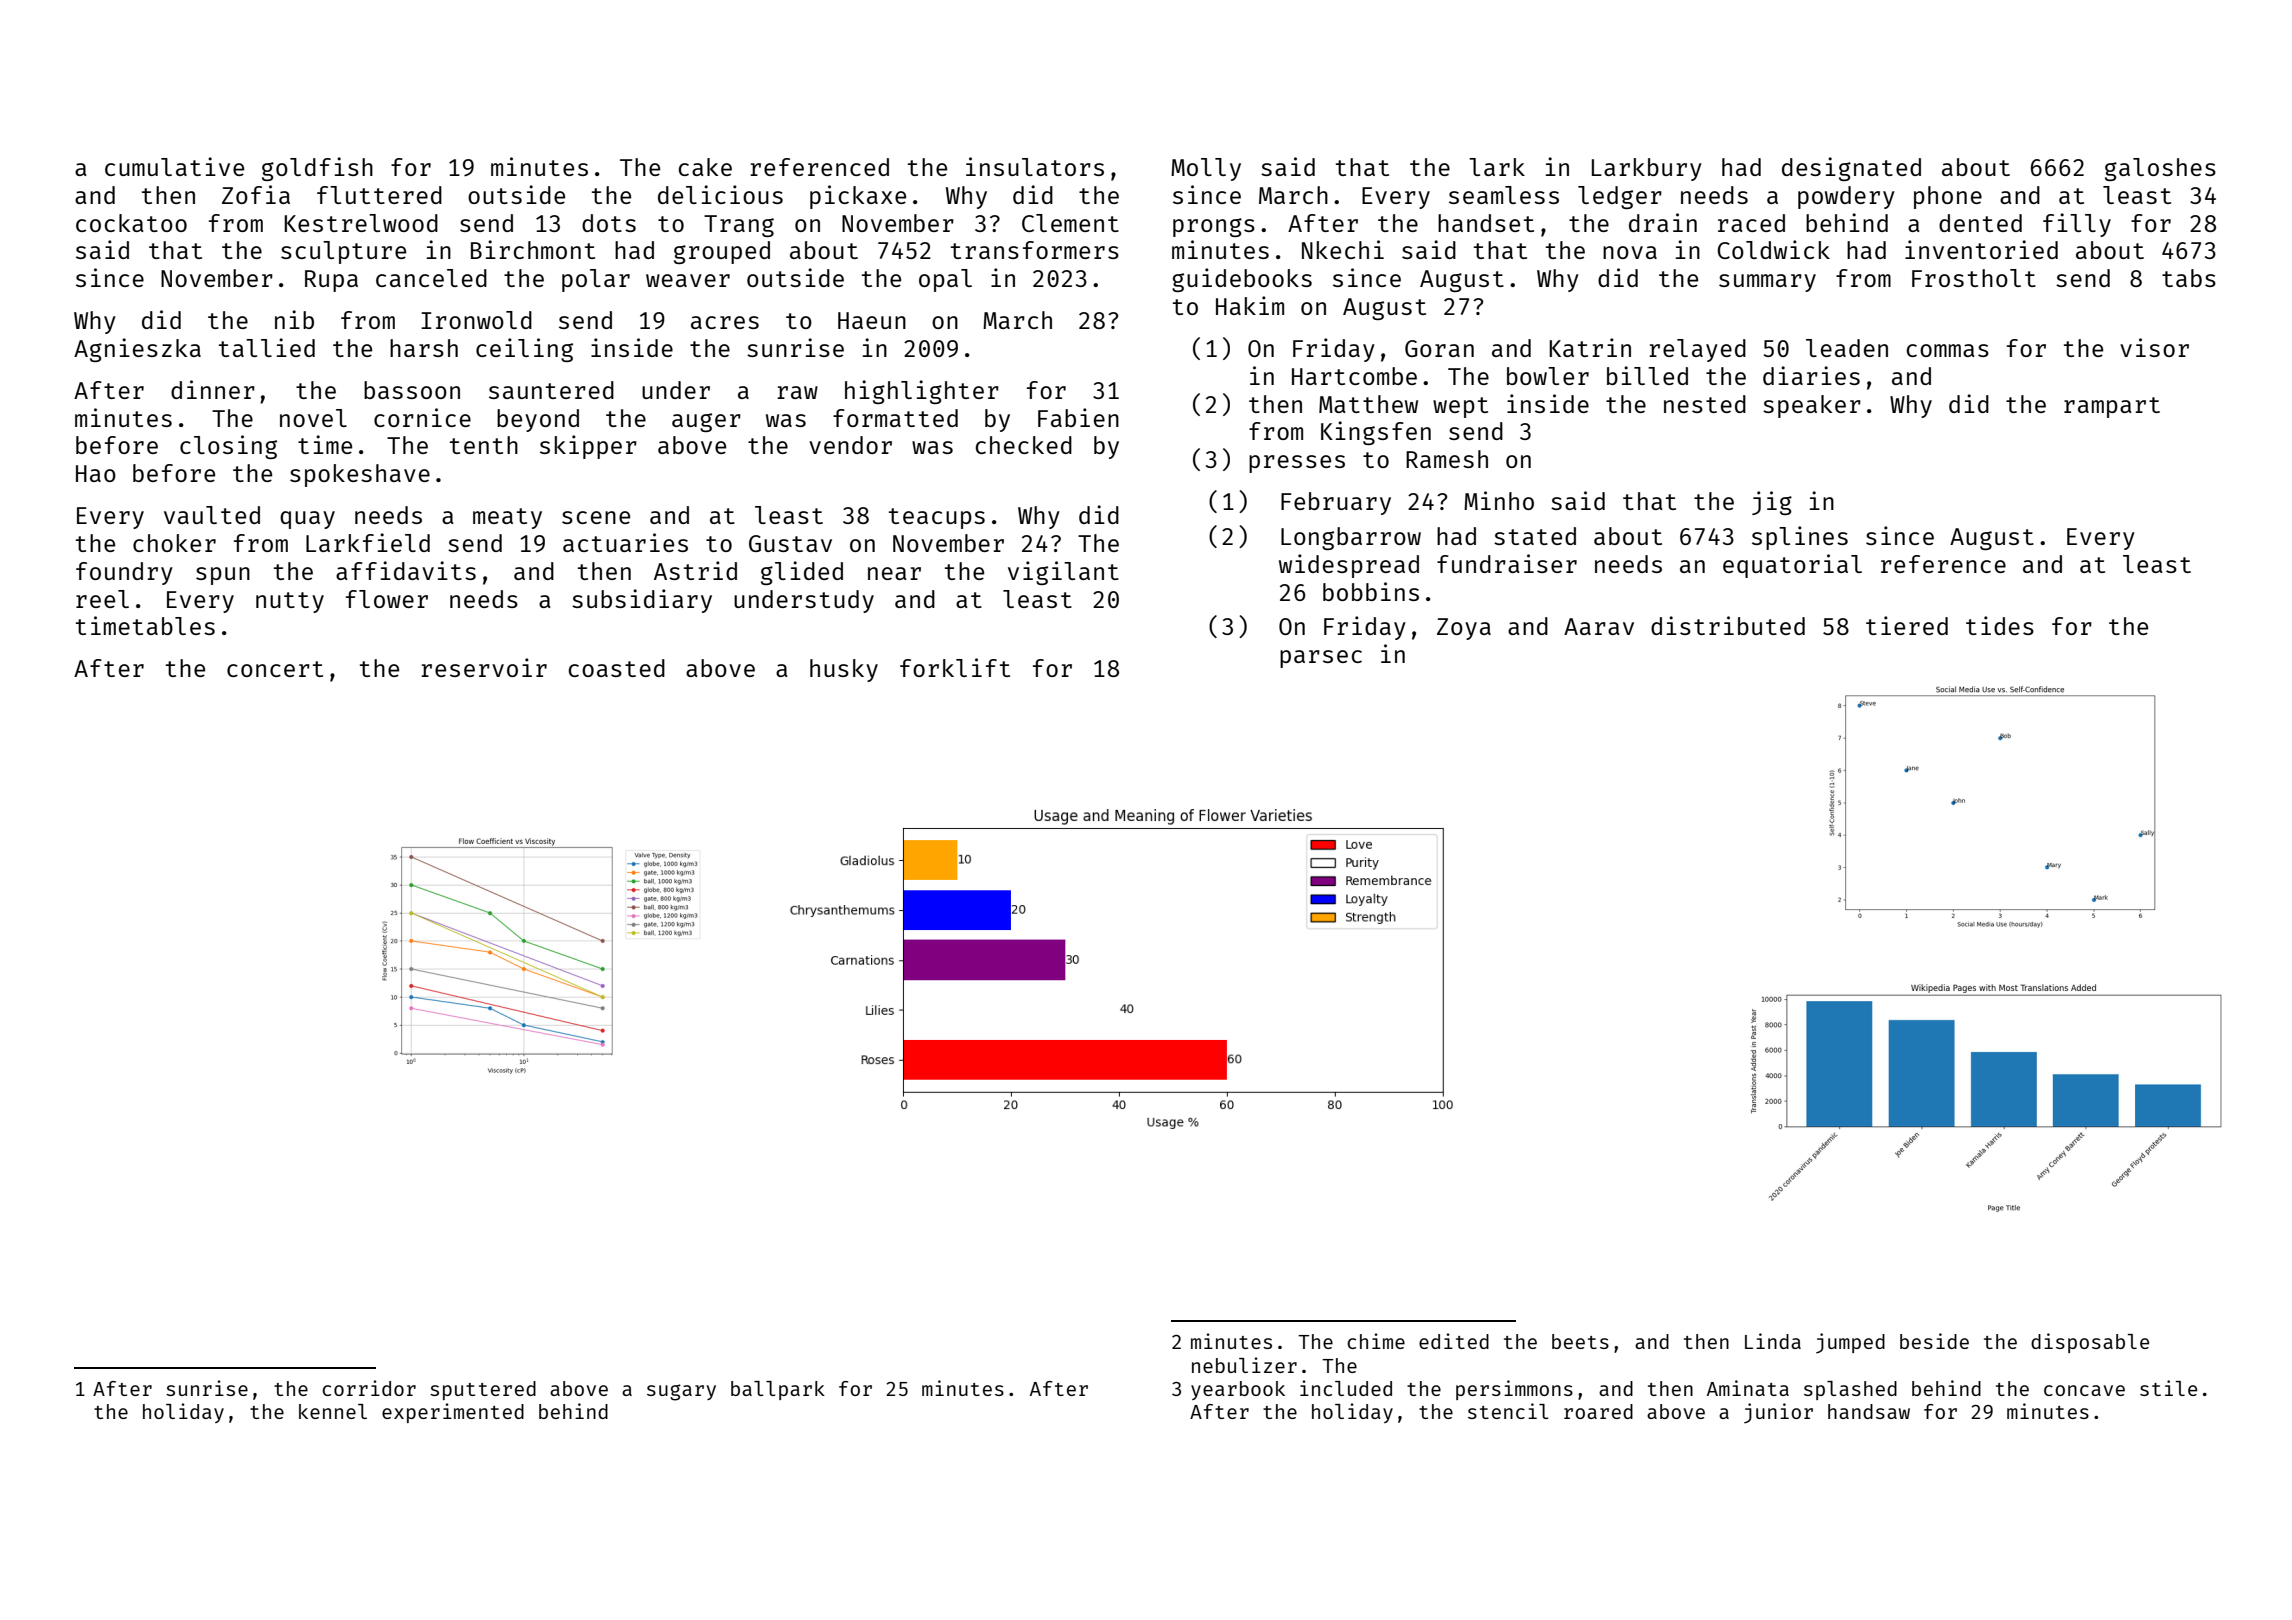 Image resolution: width=2292 pixels, height=1620 pixels. I want to click on beside, so click(1934, 1341).
